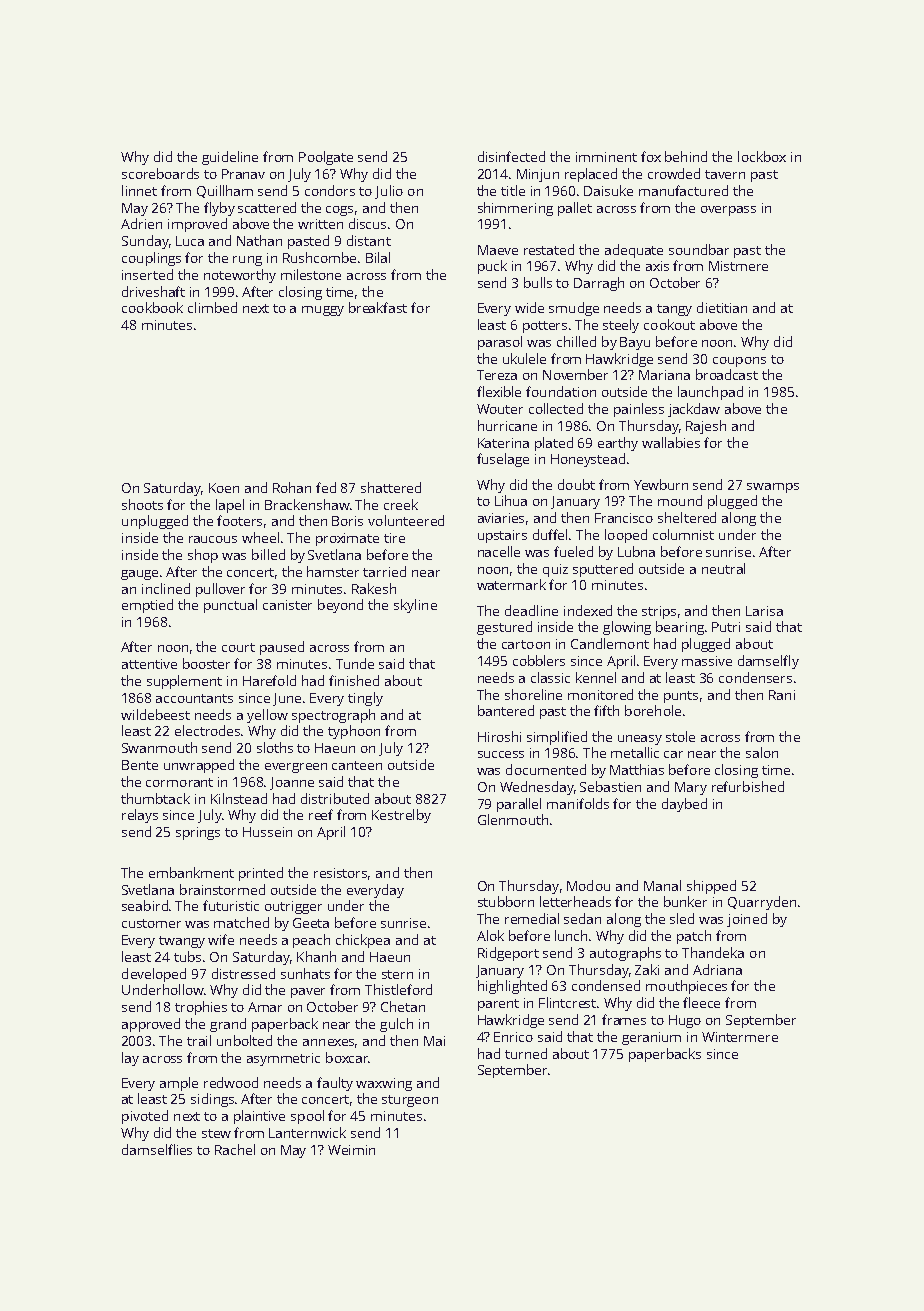  I want to click on lockbox, so click(762, 156).
